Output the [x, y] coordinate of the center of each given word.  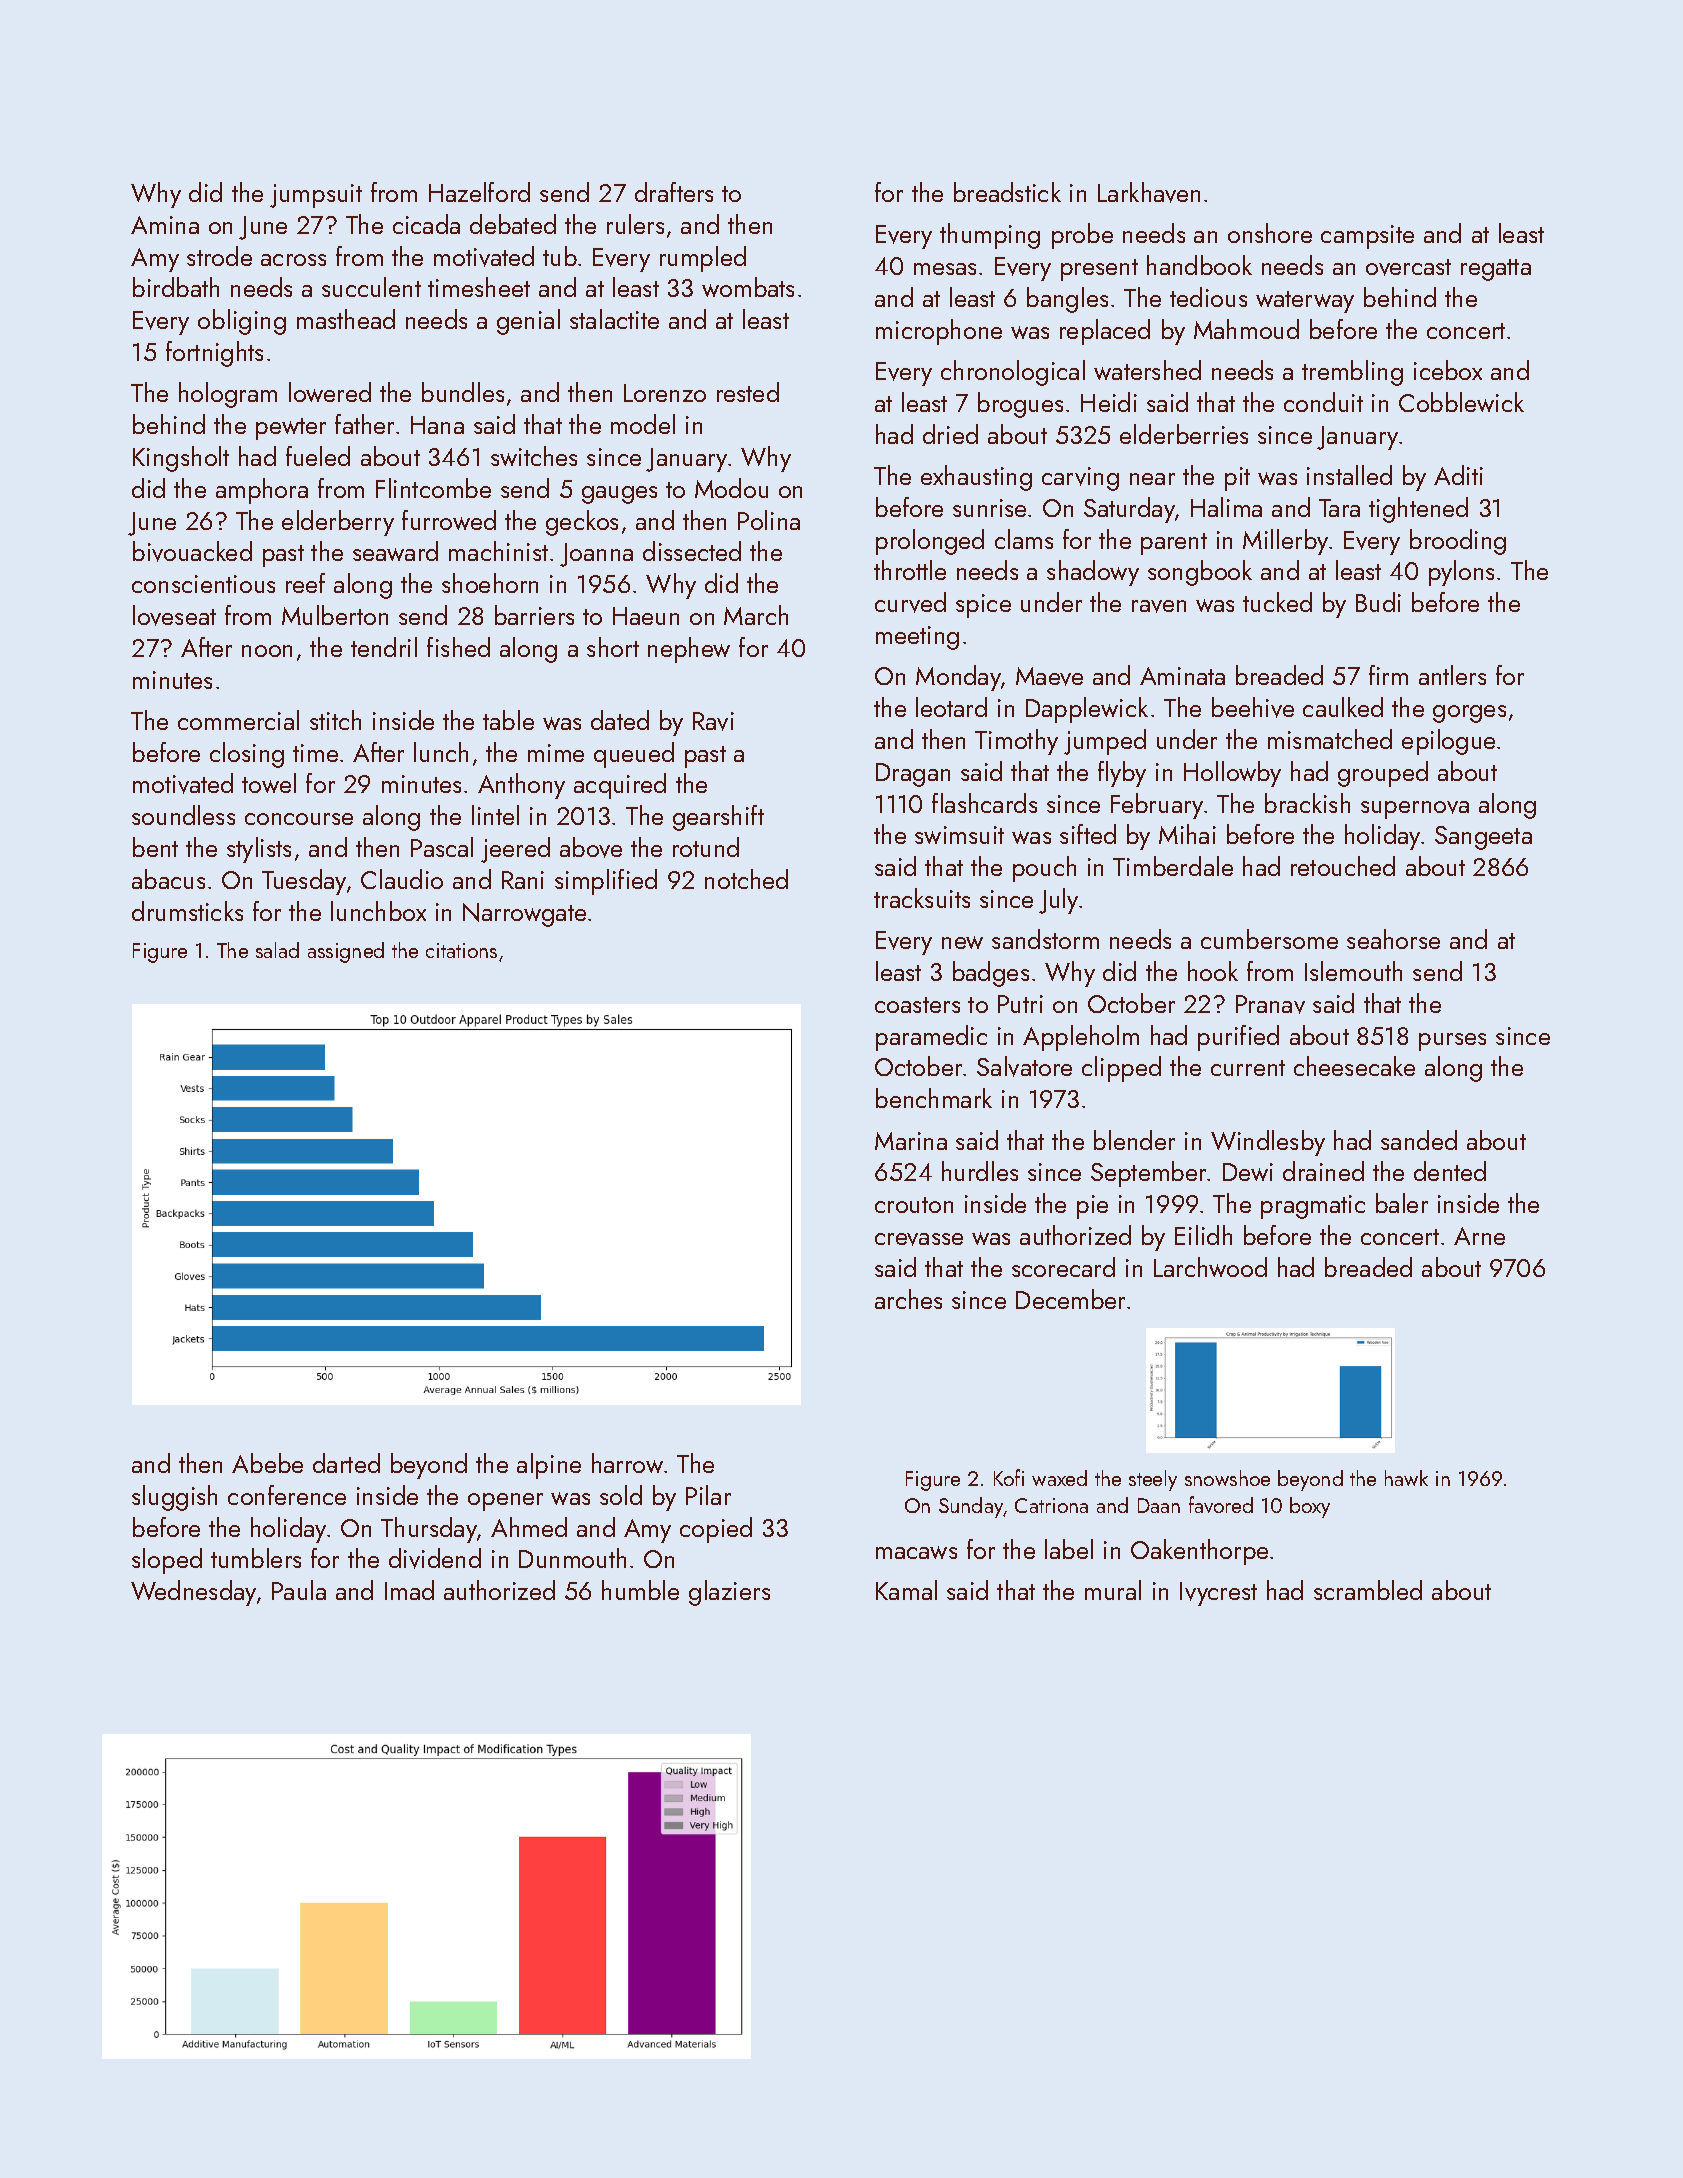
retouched [1343, 866]
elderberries [1184, 434]
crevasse [919, 1239]
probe [1082, 236]
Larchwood [1210, 1267]
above [591, 847]
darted [346, 1463]
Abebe [267, 1463]
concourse [299, 819]
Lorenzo [665, 393]
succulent [371, 287]
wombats [748, 287]
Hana [437, 425]
